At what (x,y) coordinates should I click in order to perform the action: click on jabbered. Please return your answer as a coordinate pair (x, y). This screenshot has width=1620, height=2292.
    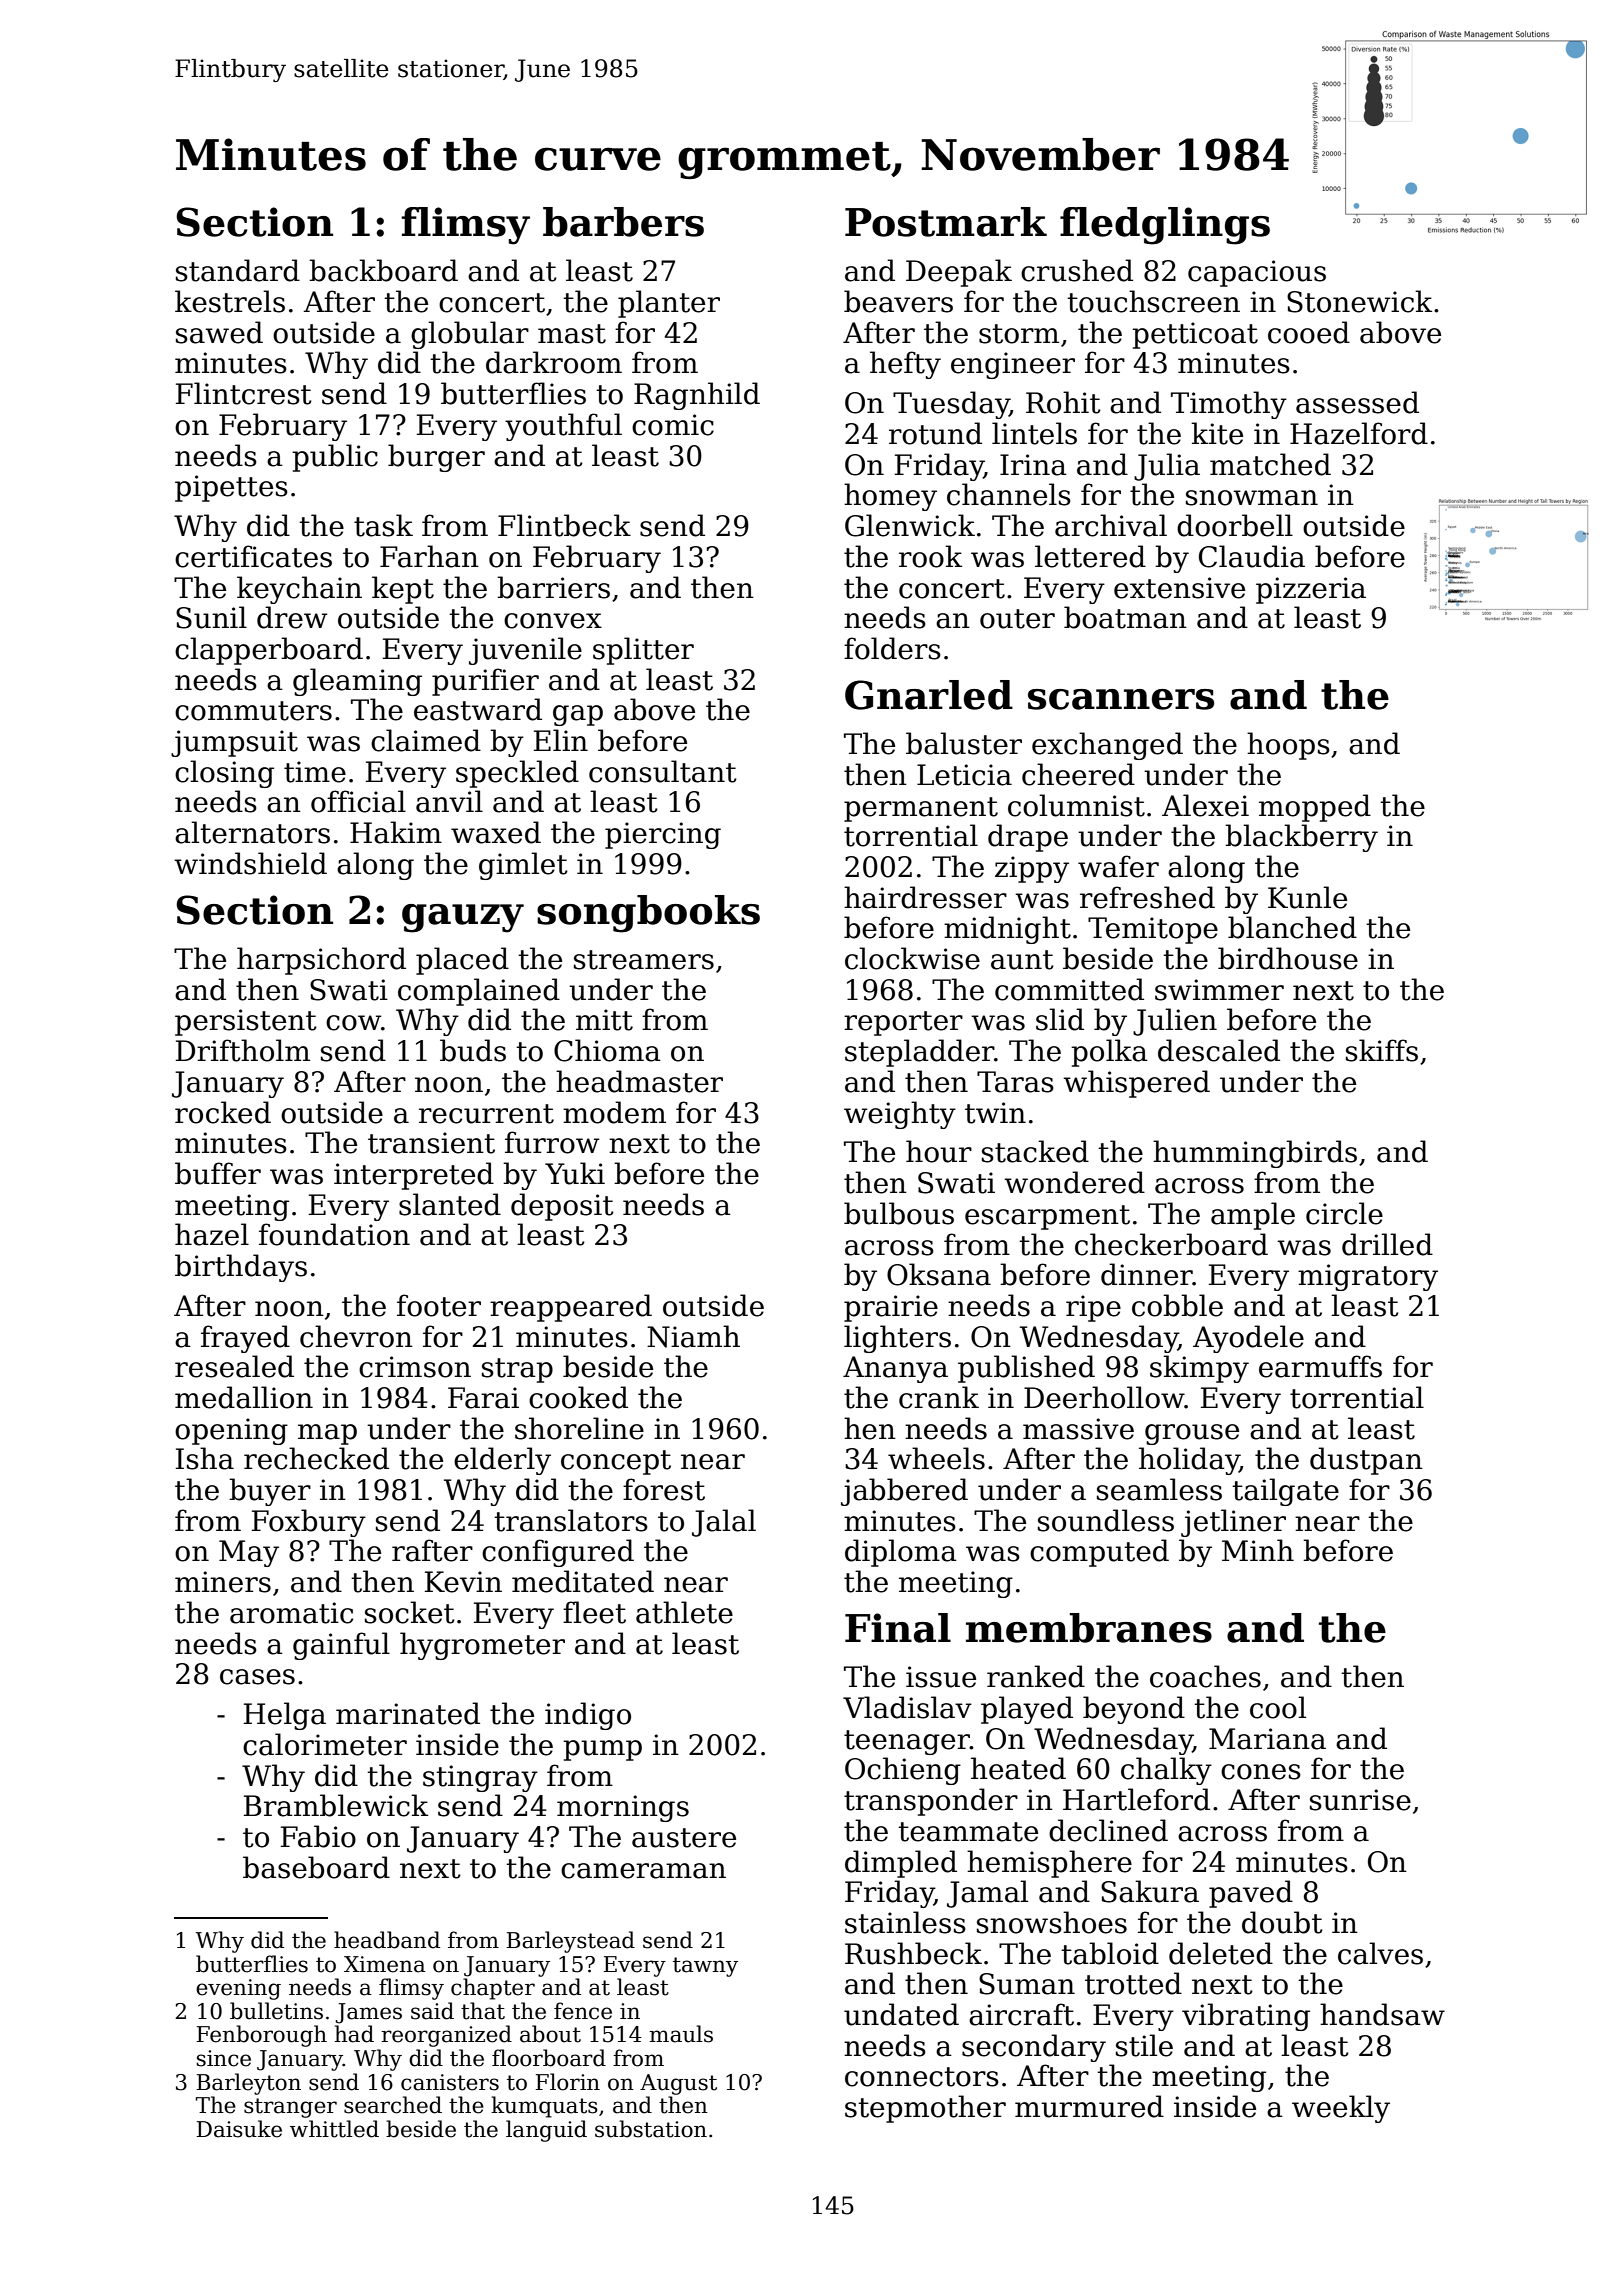
    Looking at the image, I should click on (904, 1492).
